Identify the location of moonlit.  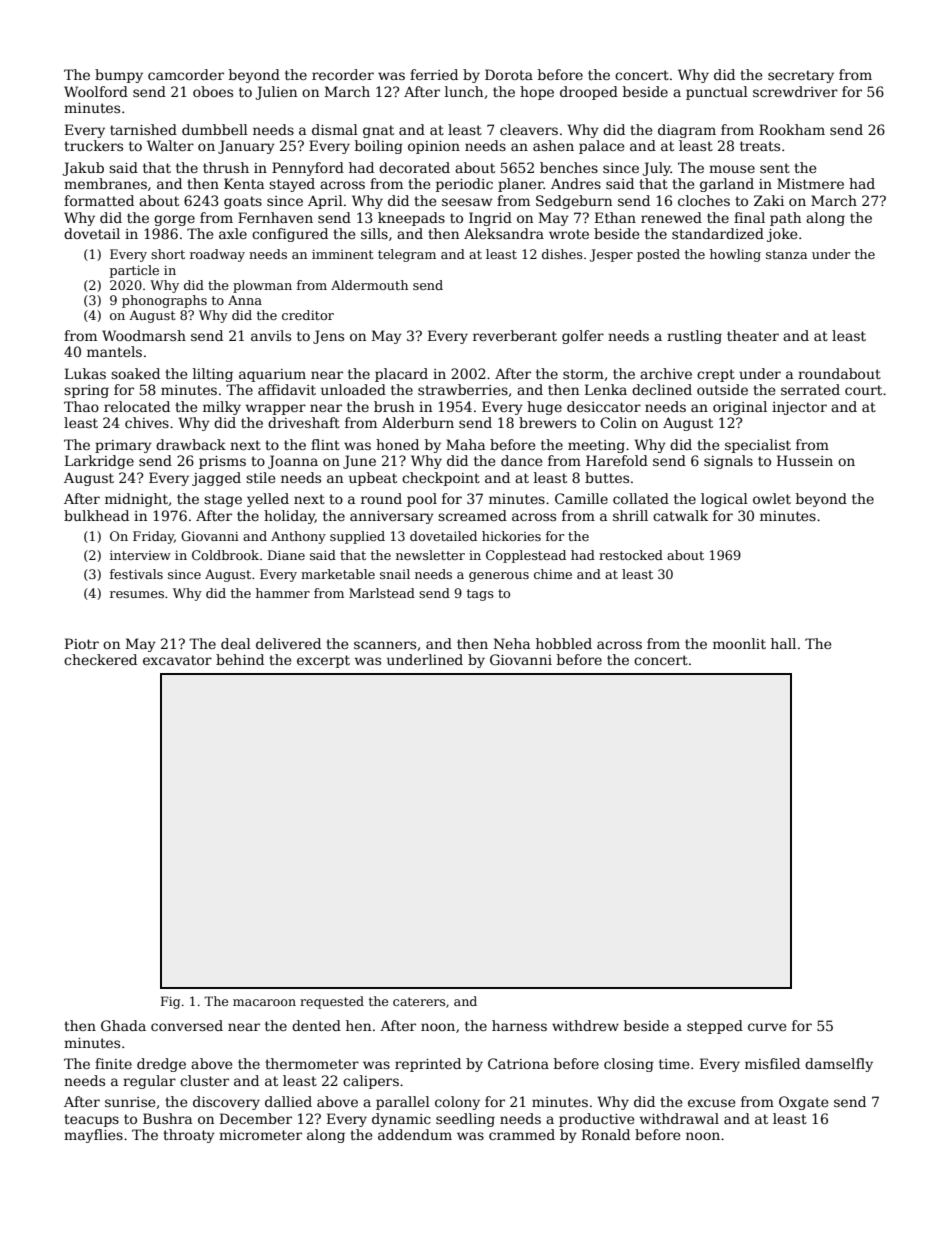
(739, 643).
